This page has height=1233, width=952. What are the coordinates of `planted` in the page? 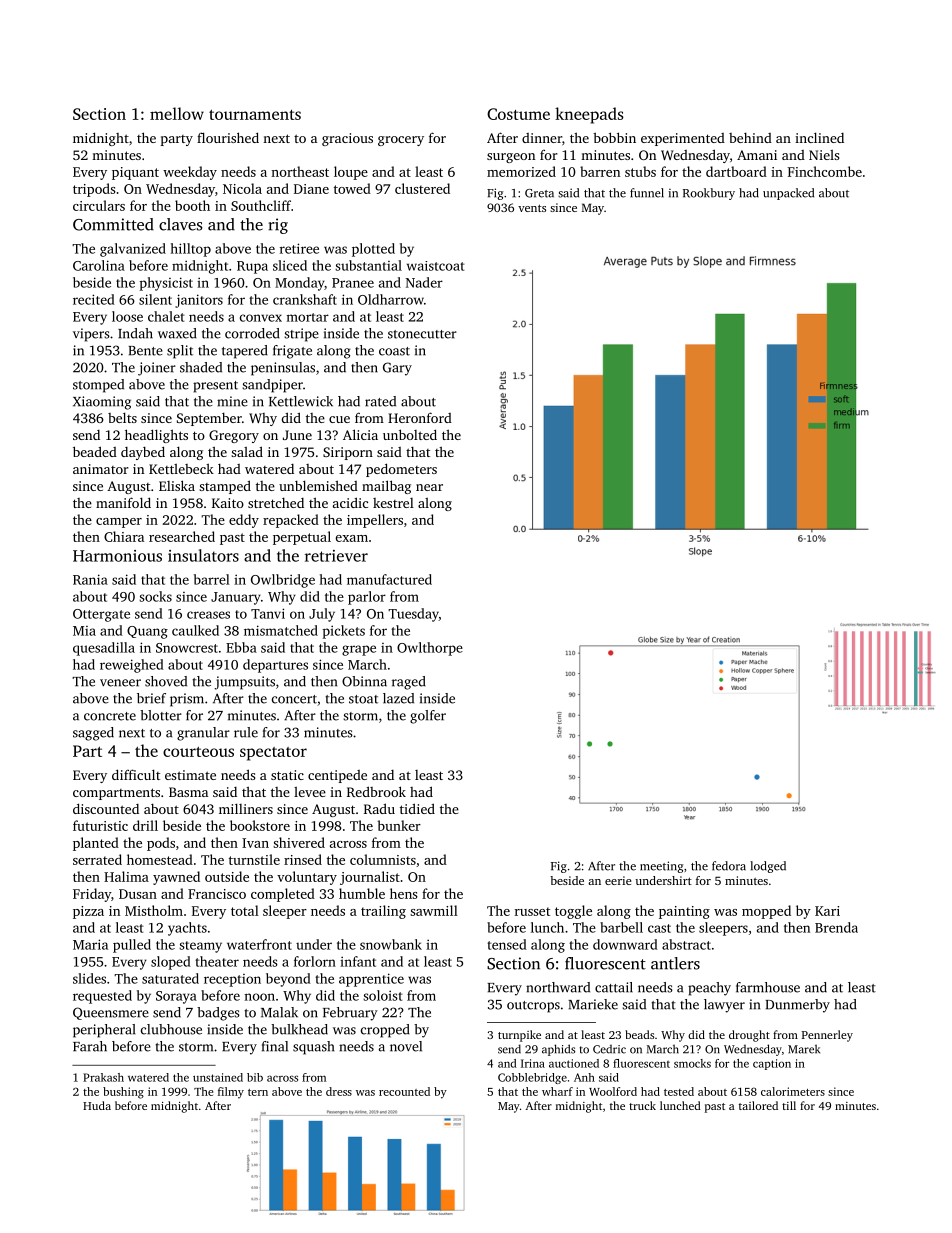 It's located at (96, 844).
